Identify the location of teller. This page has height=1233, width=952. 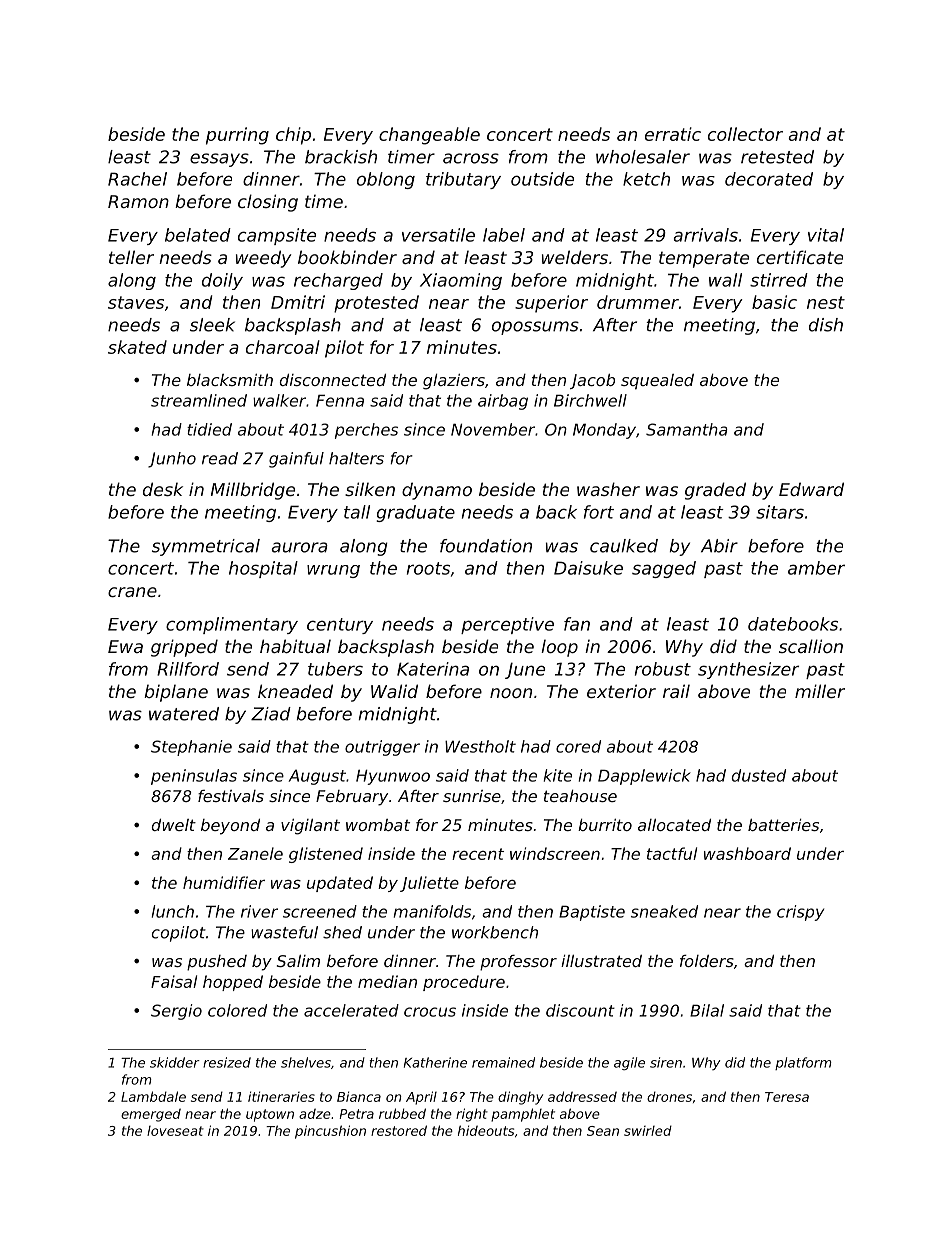
(131, 257).
